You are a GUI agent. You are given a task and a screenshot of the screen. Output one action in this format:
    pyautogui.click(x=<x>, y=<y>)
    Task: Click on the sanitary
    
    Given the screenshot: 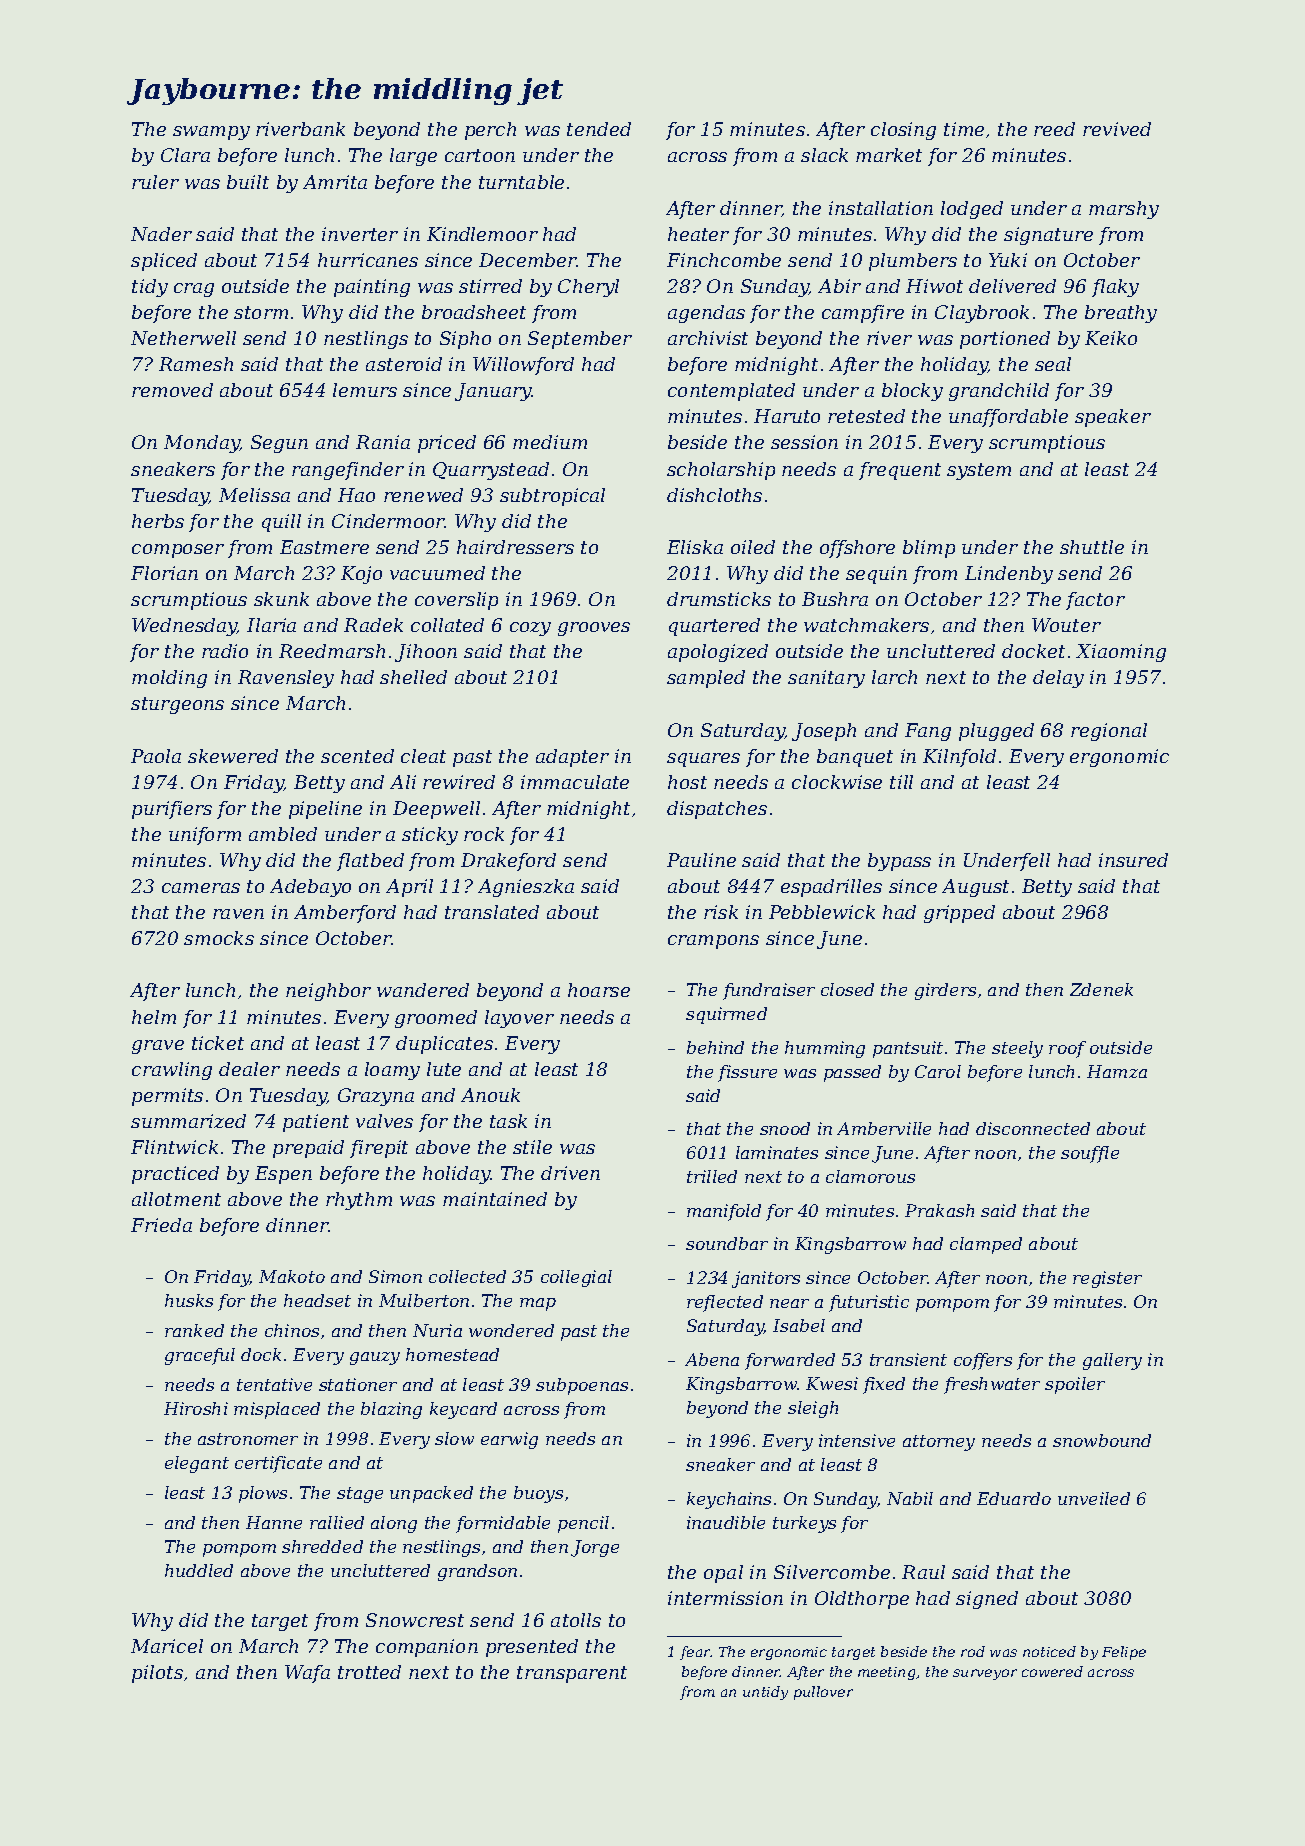 What is the action you would take?
    pyautogui.click(x=826, y=679)
